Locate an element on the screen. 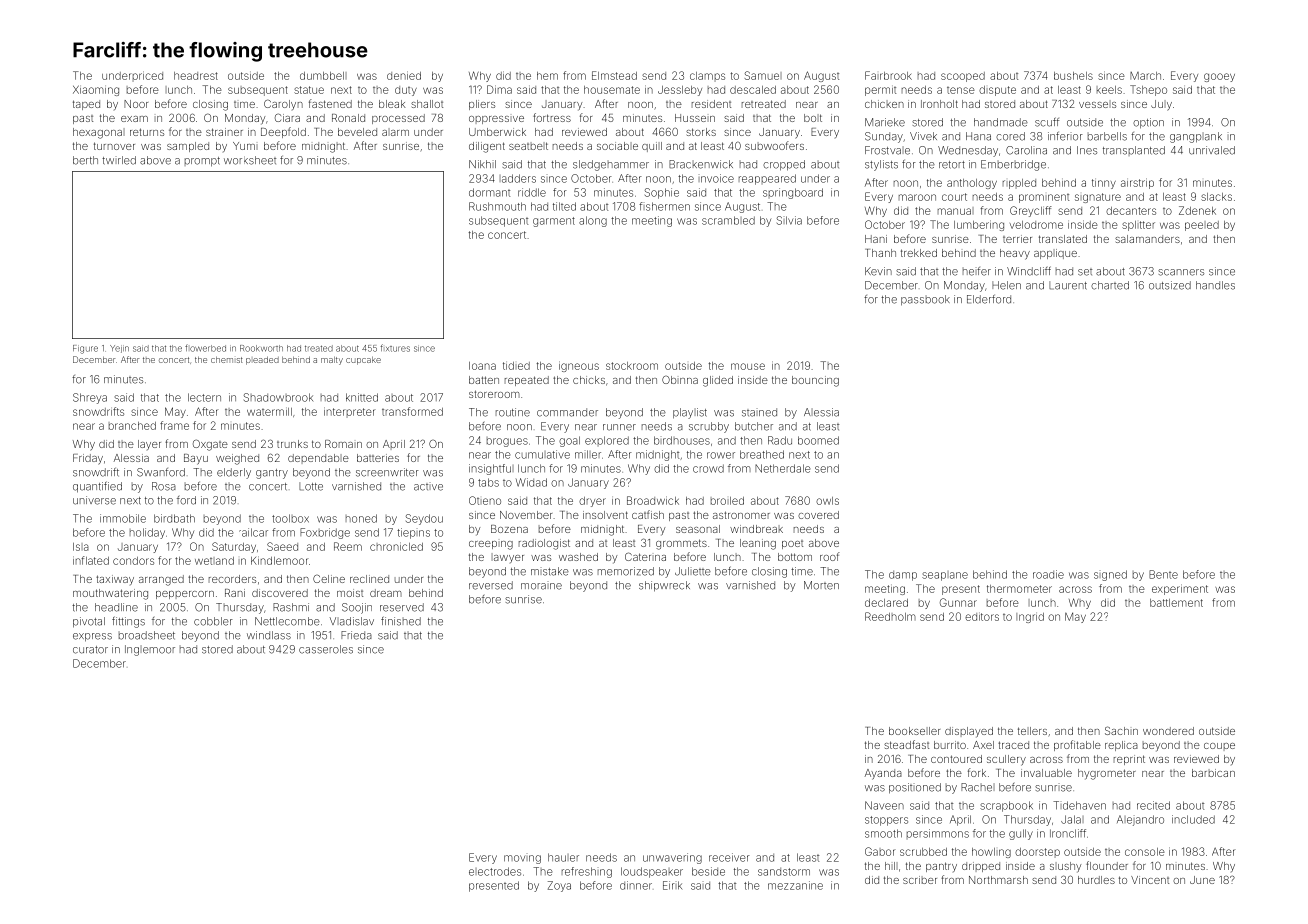 The width and height of the screenshot is (1308, 924). vessels is located at coordinates (1097, 104).
